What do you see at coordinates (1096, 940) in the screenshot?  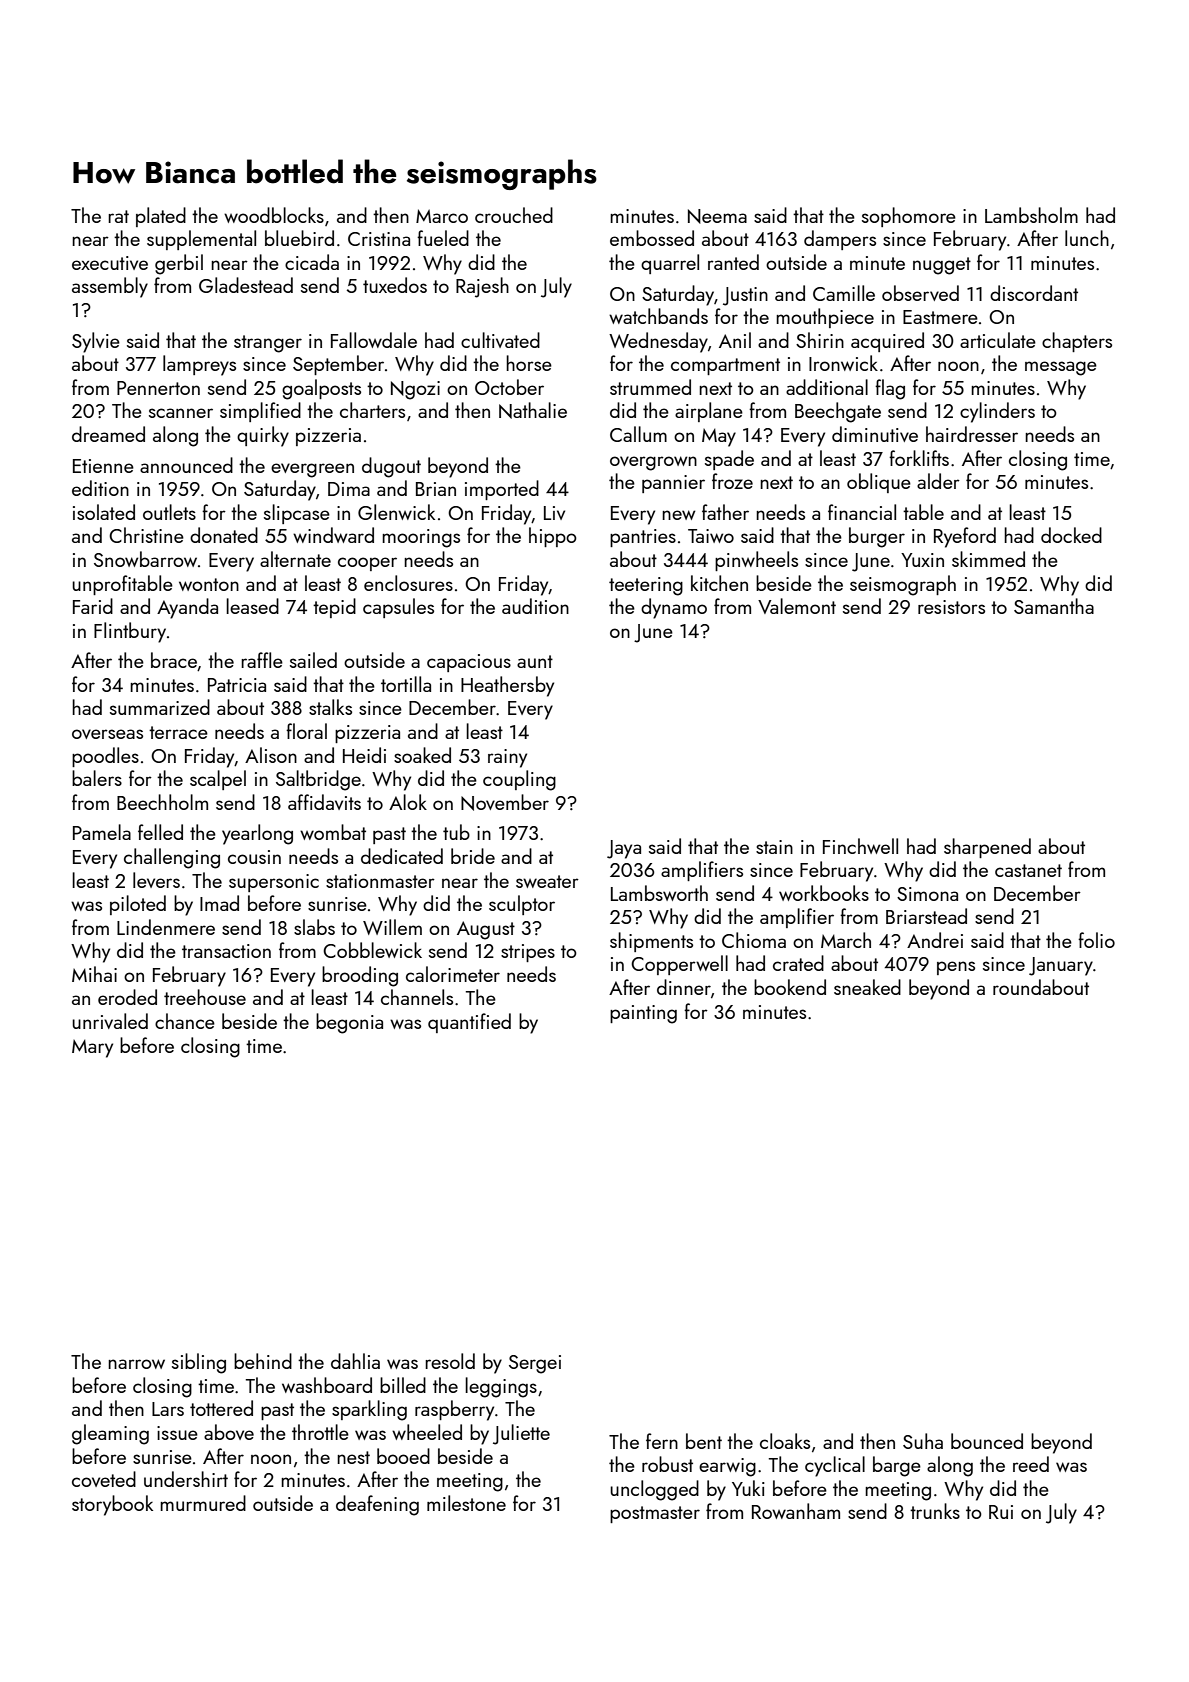 I see `folio` at bounding box center [1096, 940].
